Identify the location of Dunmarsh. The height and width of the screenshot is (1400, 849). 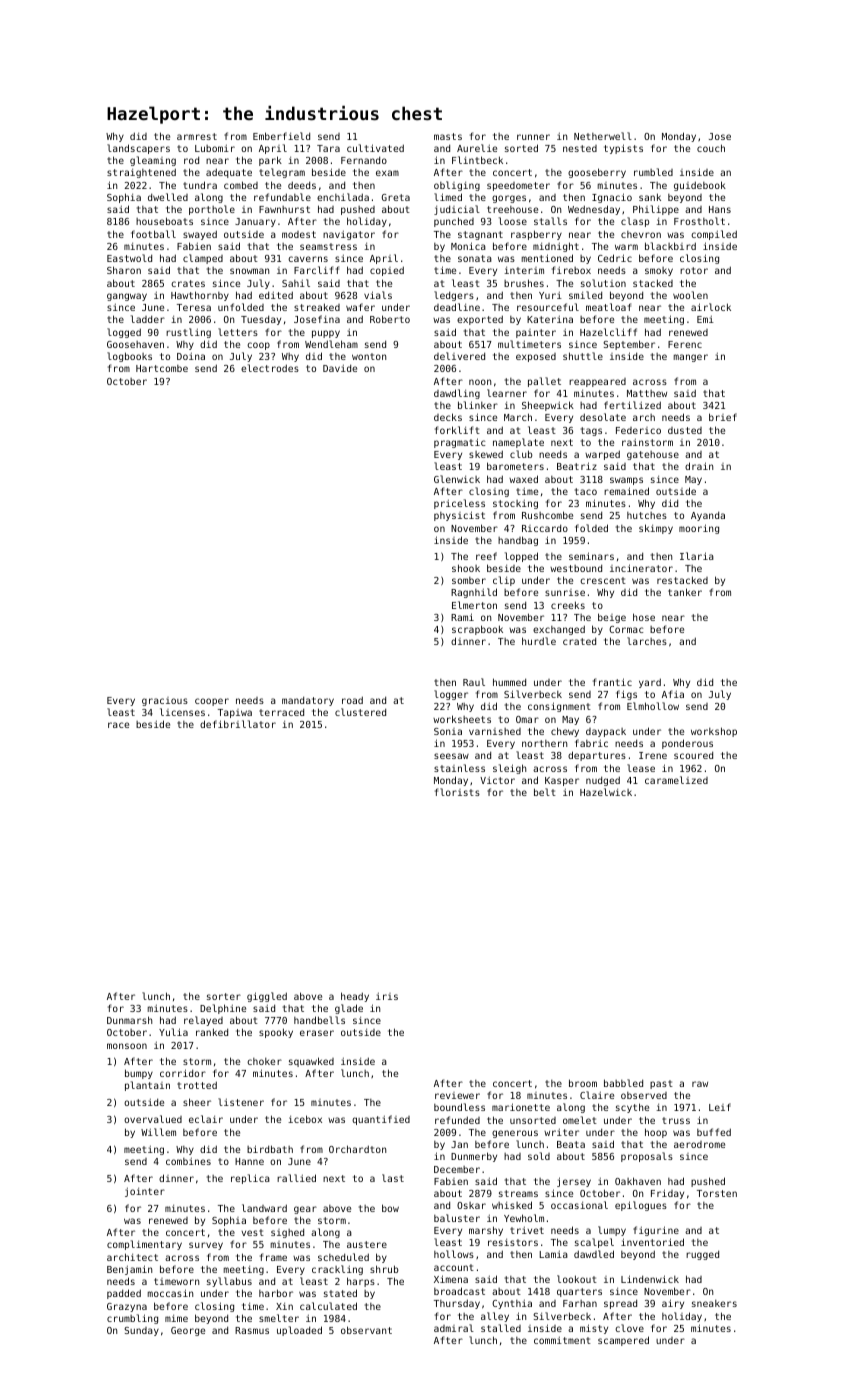
(129, 1020).
